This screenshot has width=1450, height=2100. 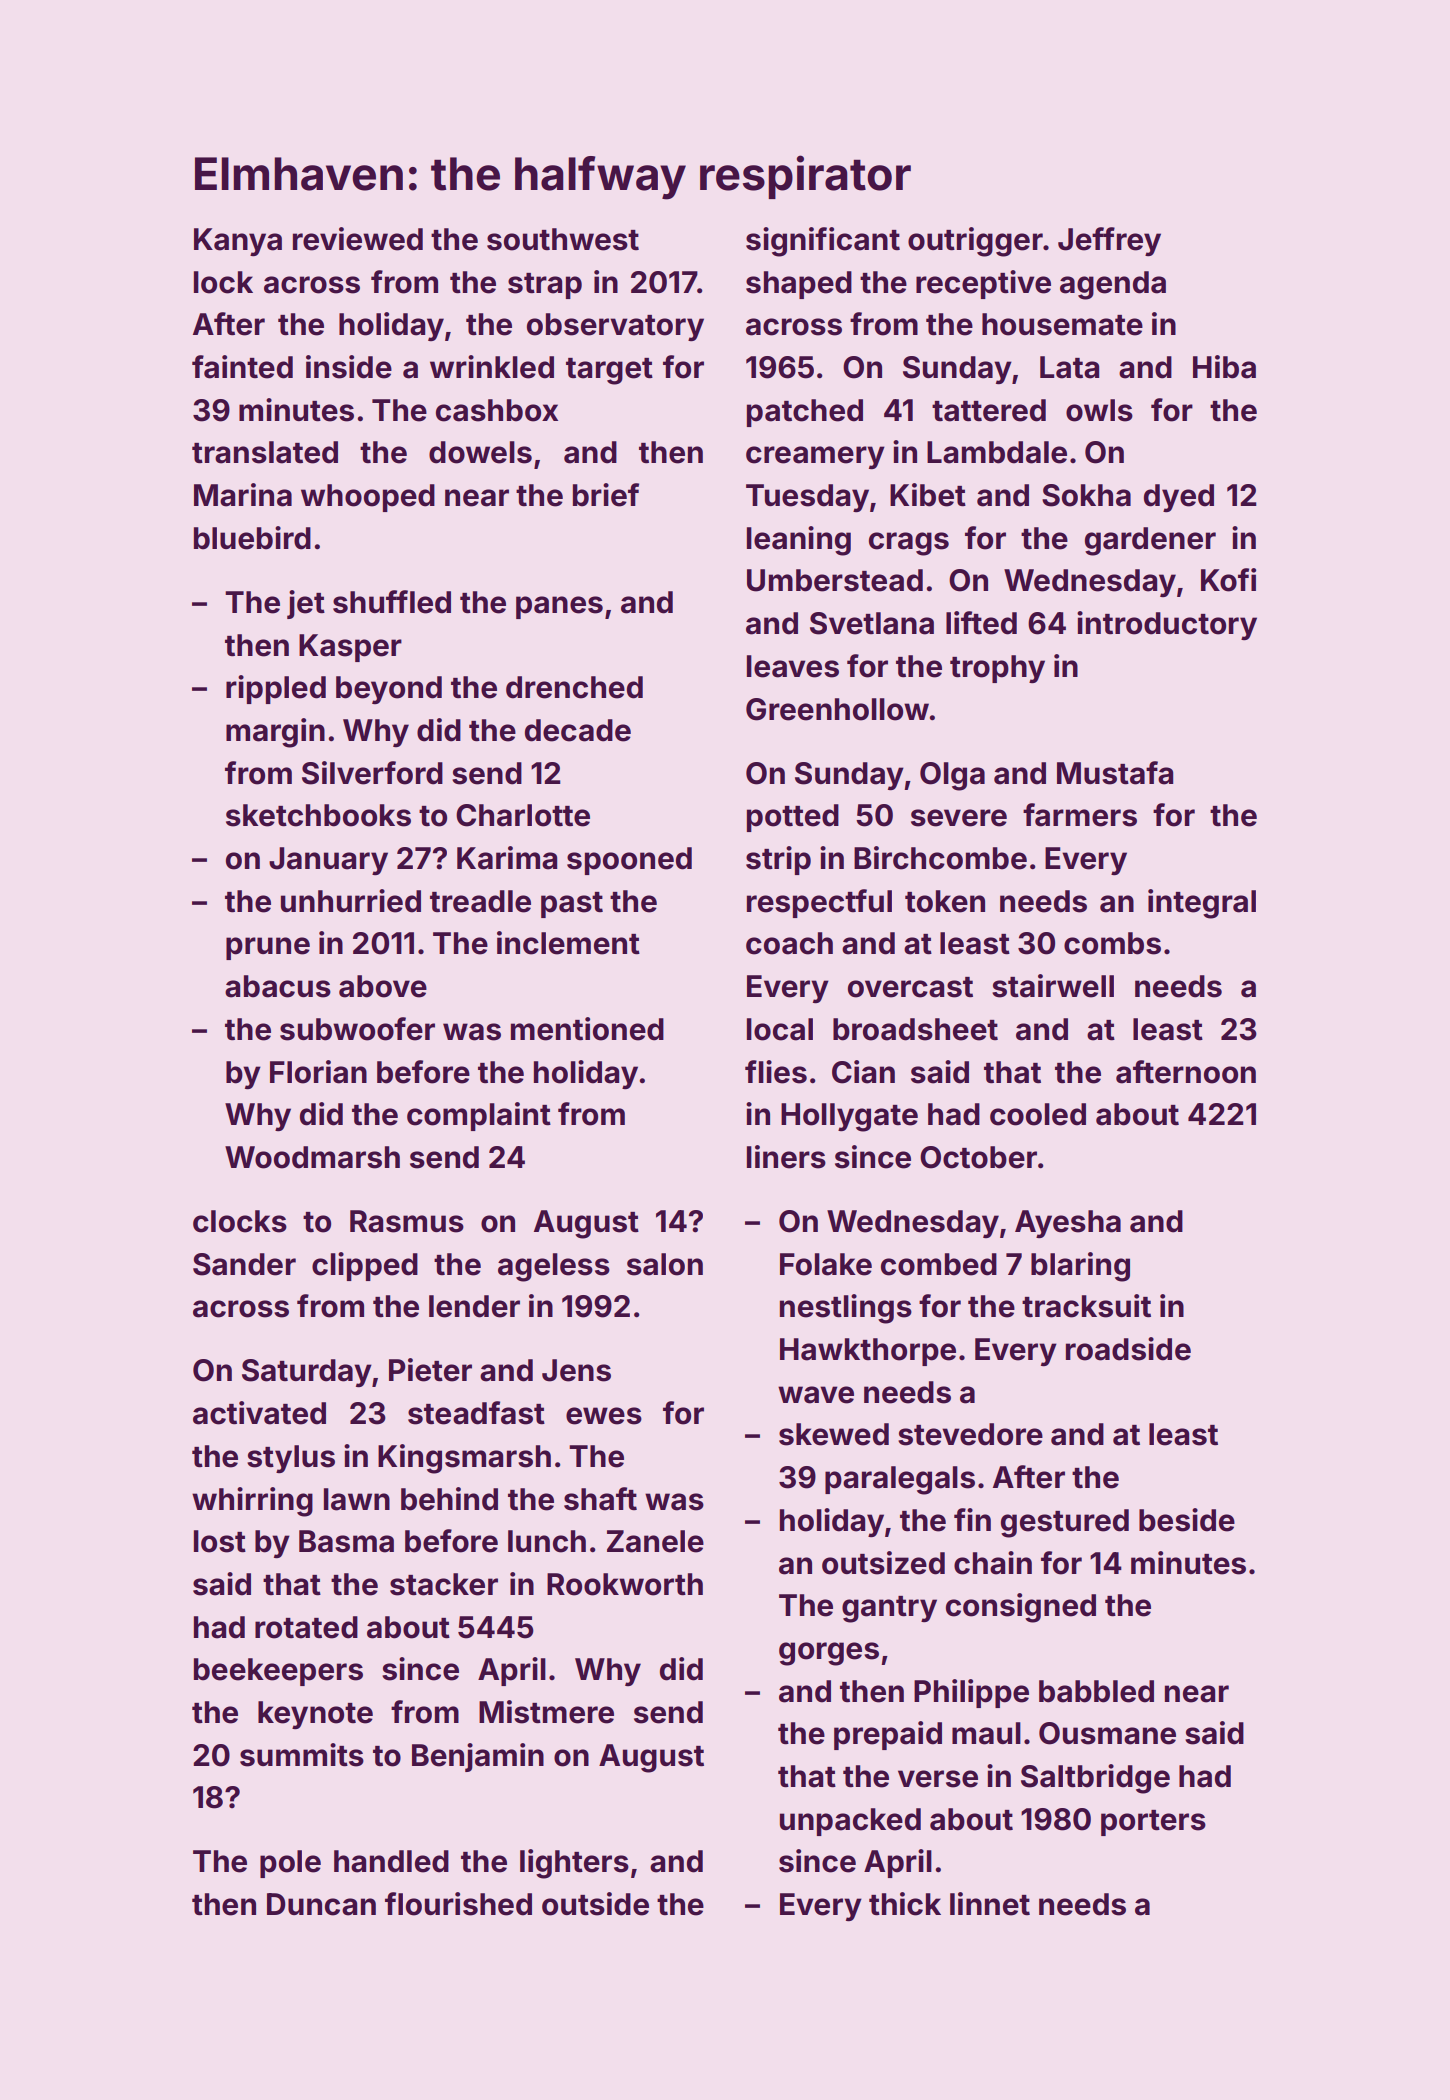 I want to click on gorges, so click(x=829, y=1654).
